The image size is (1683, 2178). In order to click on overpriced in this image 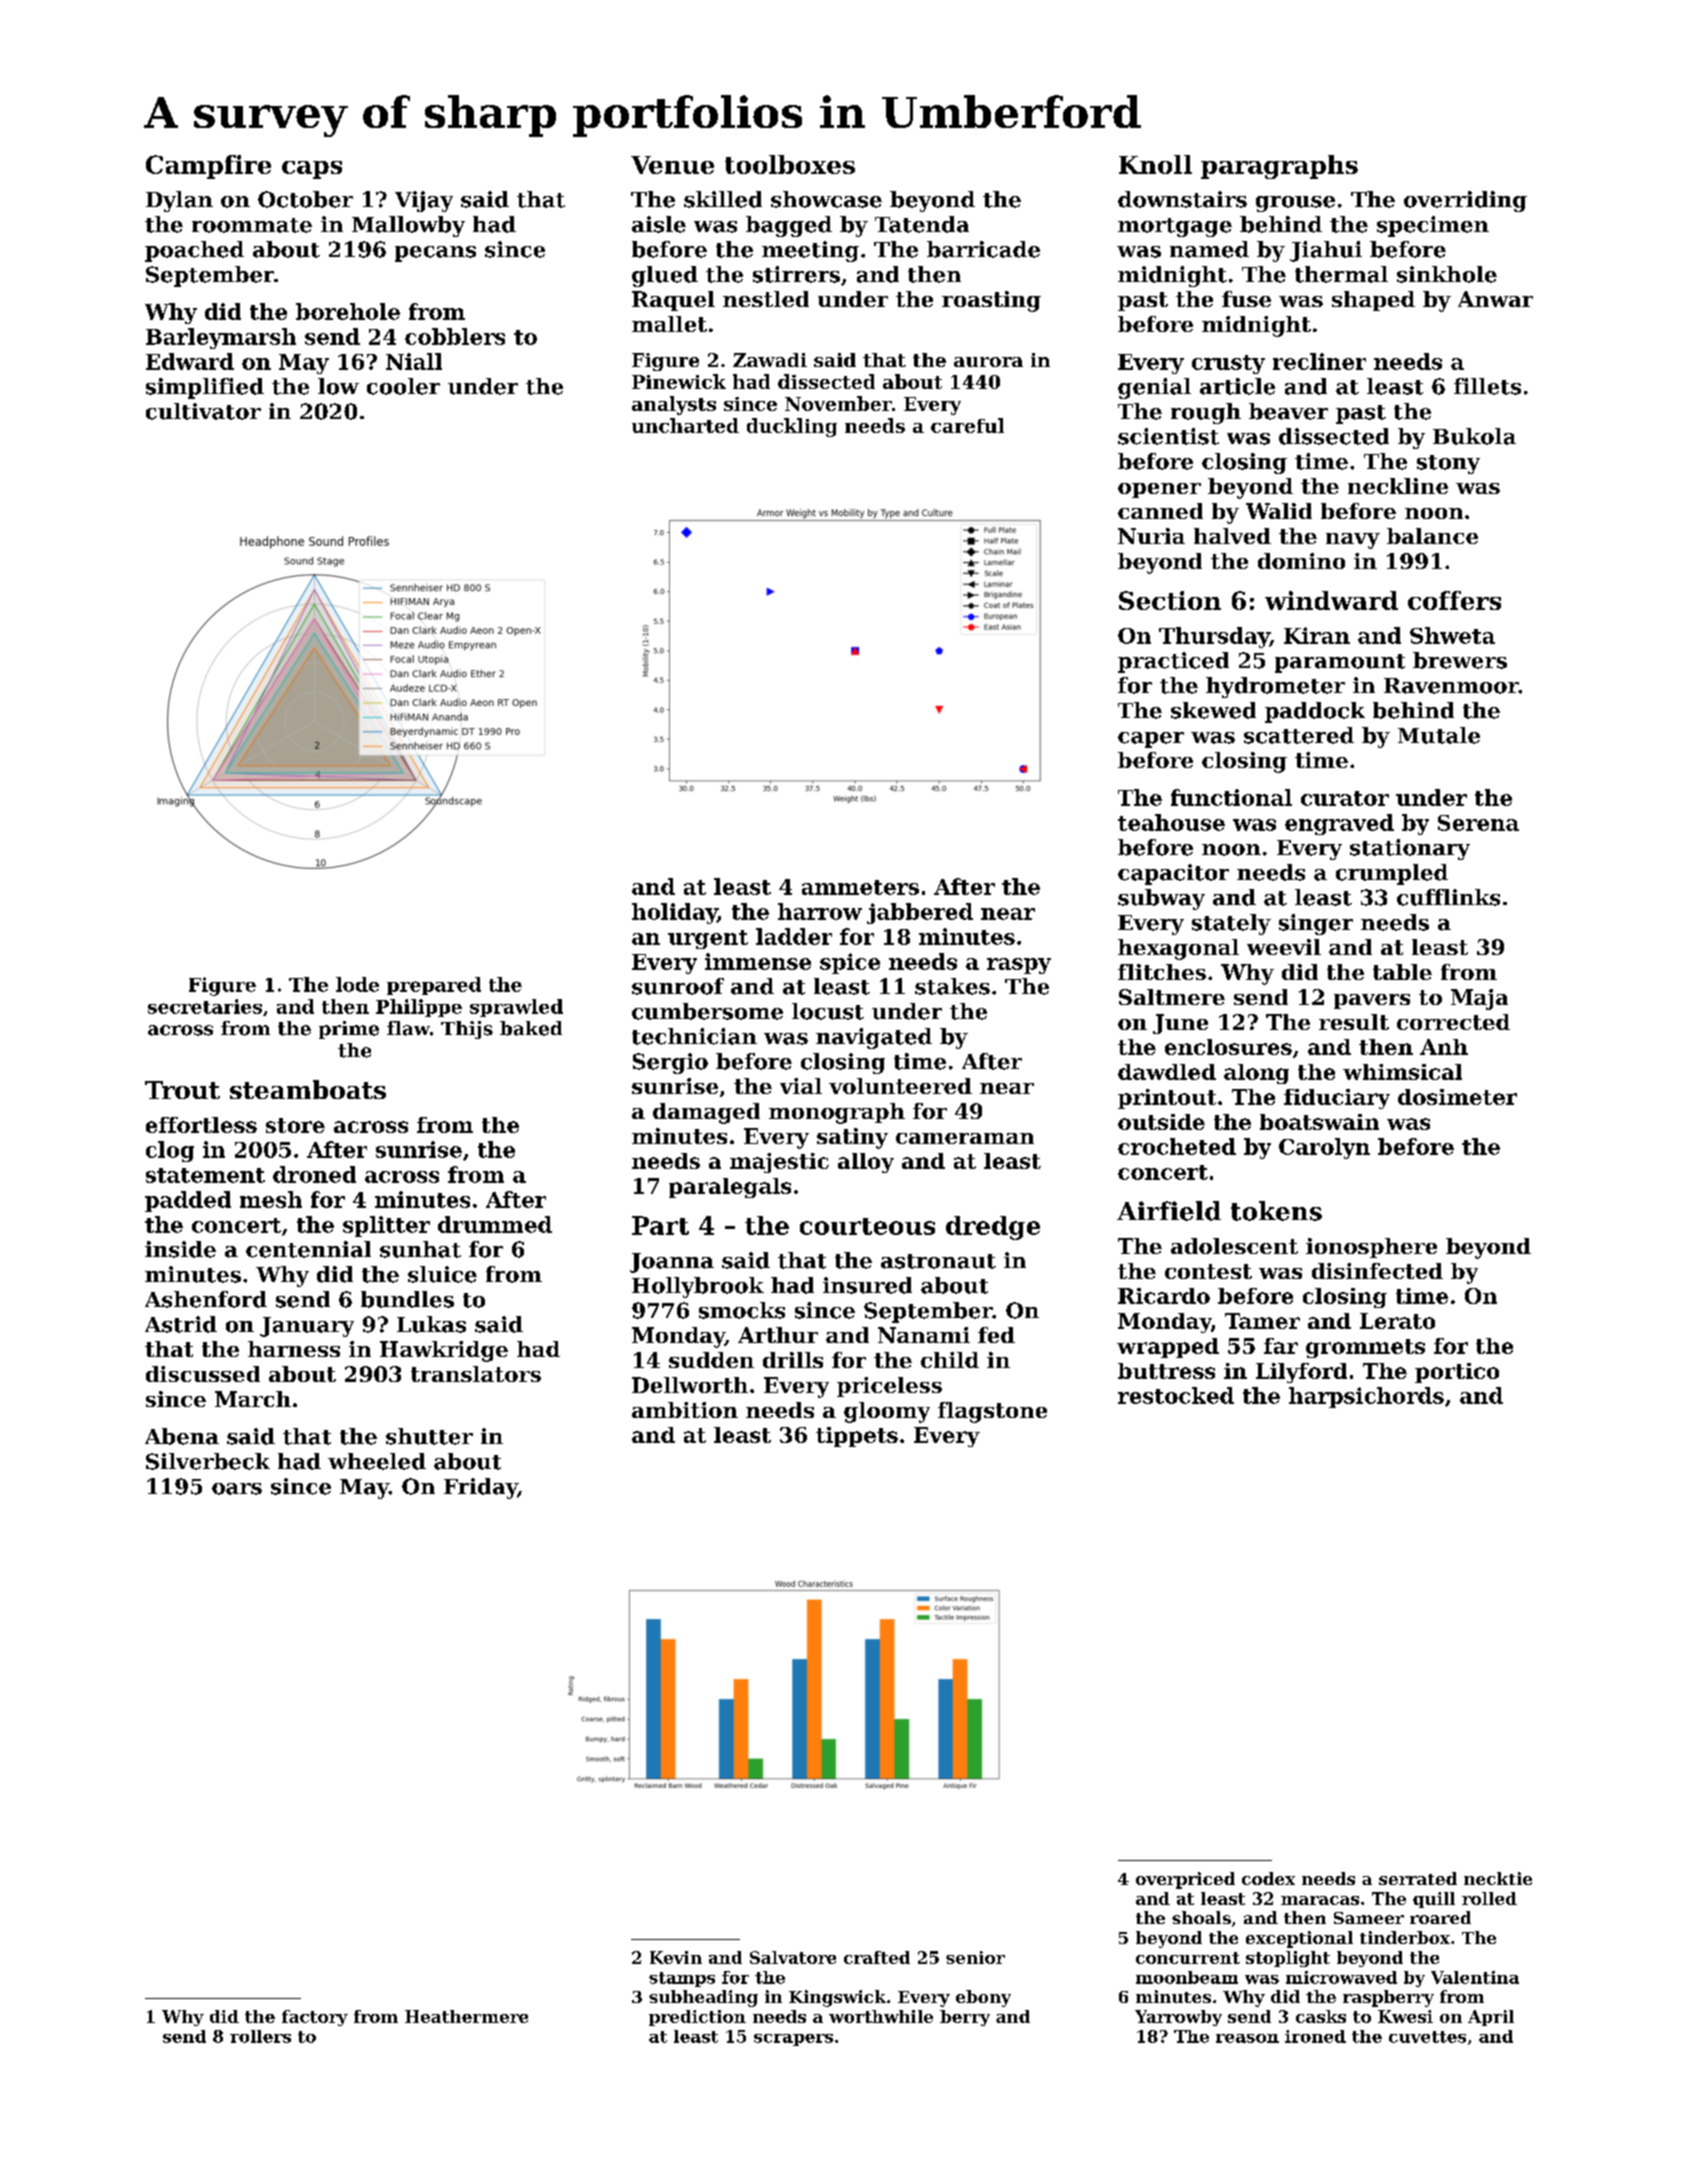, I will do `click(1185, 1880)`.
